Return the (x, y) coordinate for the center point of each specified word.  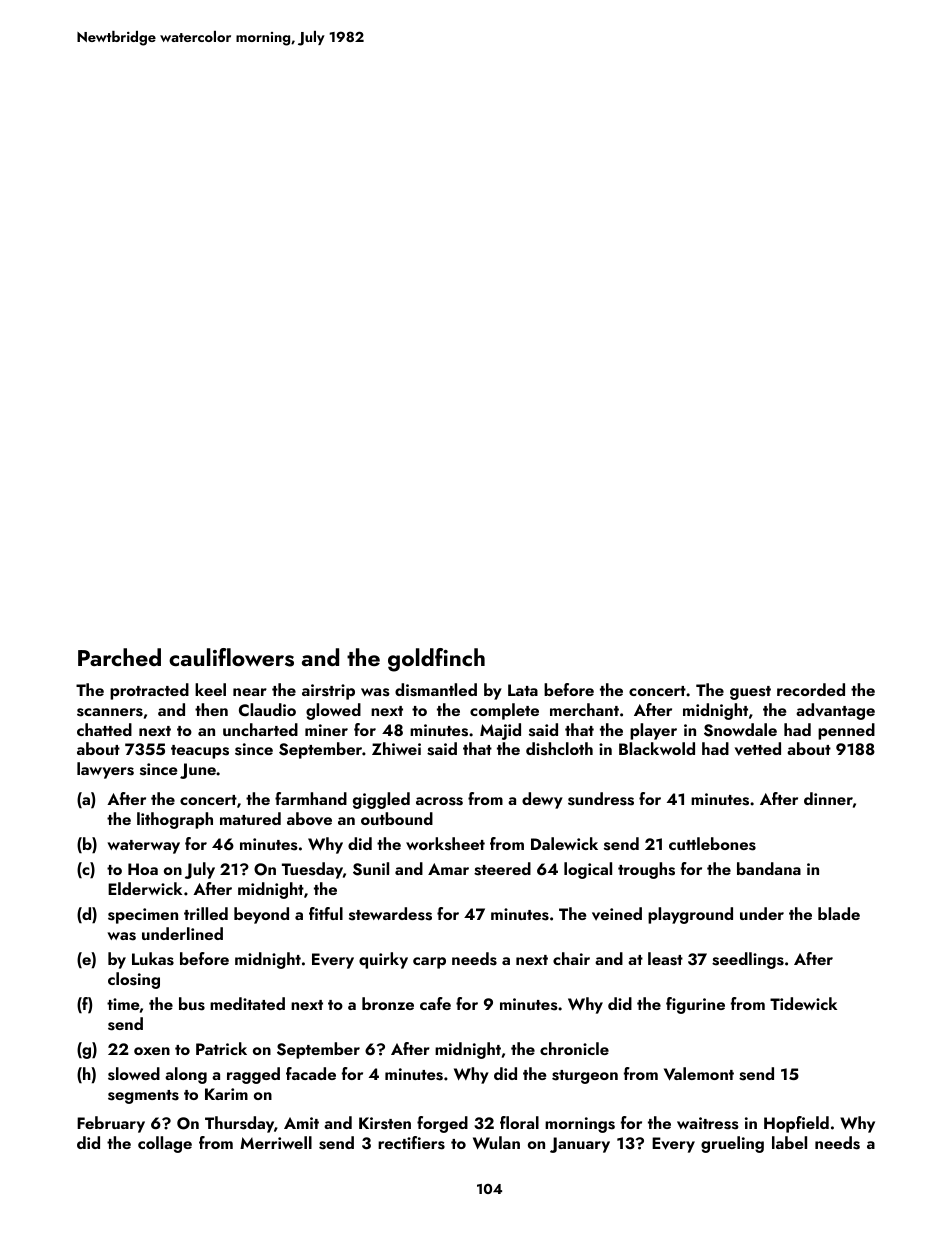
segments (143, 1097)
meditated (247, 1003)
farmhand (311, 798)
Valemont (699, 1074)
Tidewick (803, 1003)
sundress (601, 799)
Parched (119, 657)
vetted (758, 749)
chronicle (574, 1048)
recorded (811, 689)
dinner (828, 798)
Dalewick (564, 843)
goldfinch (436, 660)
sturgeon (585, 1077)
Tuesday (312, 870)
